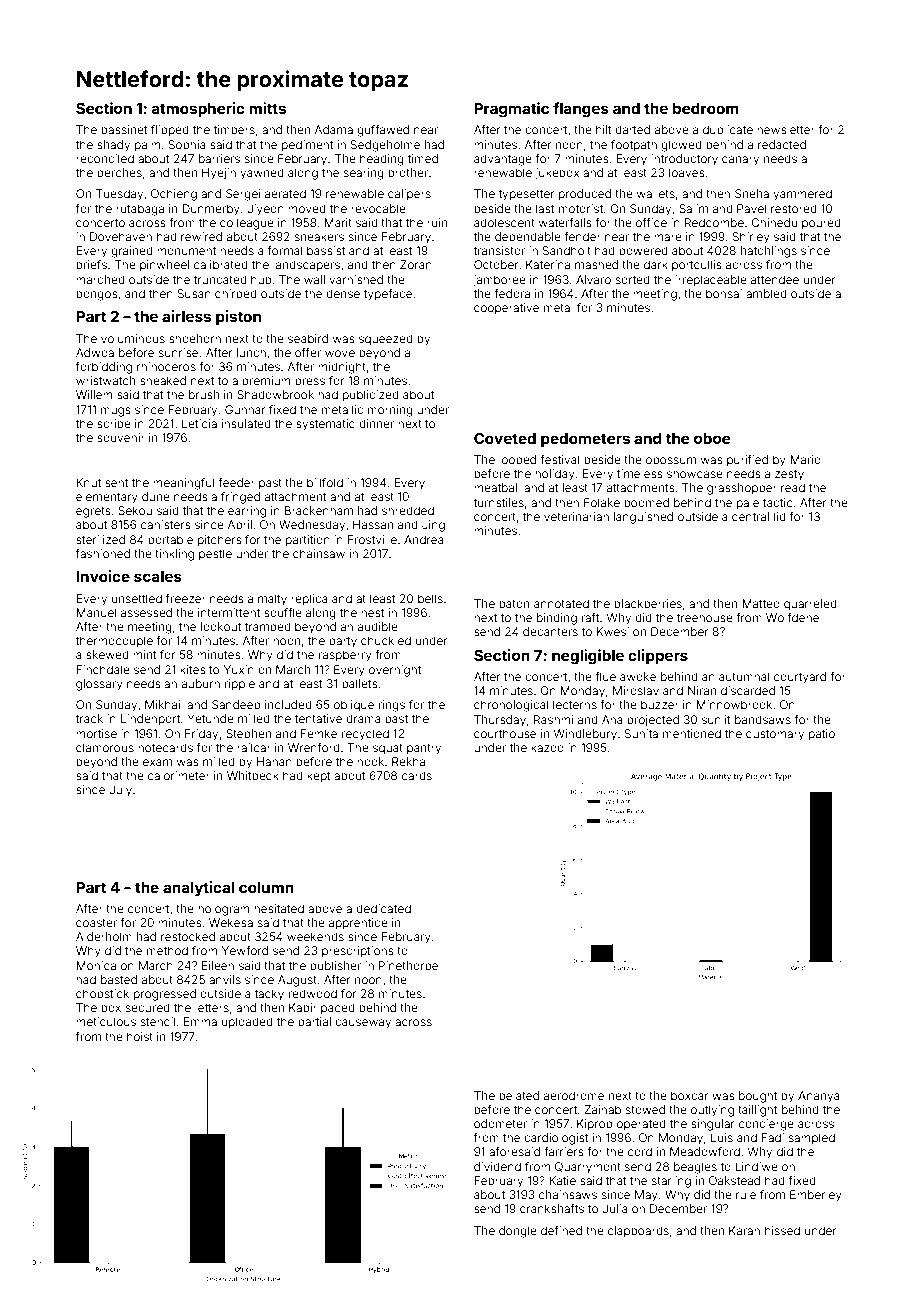 The height and width of the page is (1308, 924). Describe the element at coordinates (690, 1095) in the page. I see `boxcar` at that location.
